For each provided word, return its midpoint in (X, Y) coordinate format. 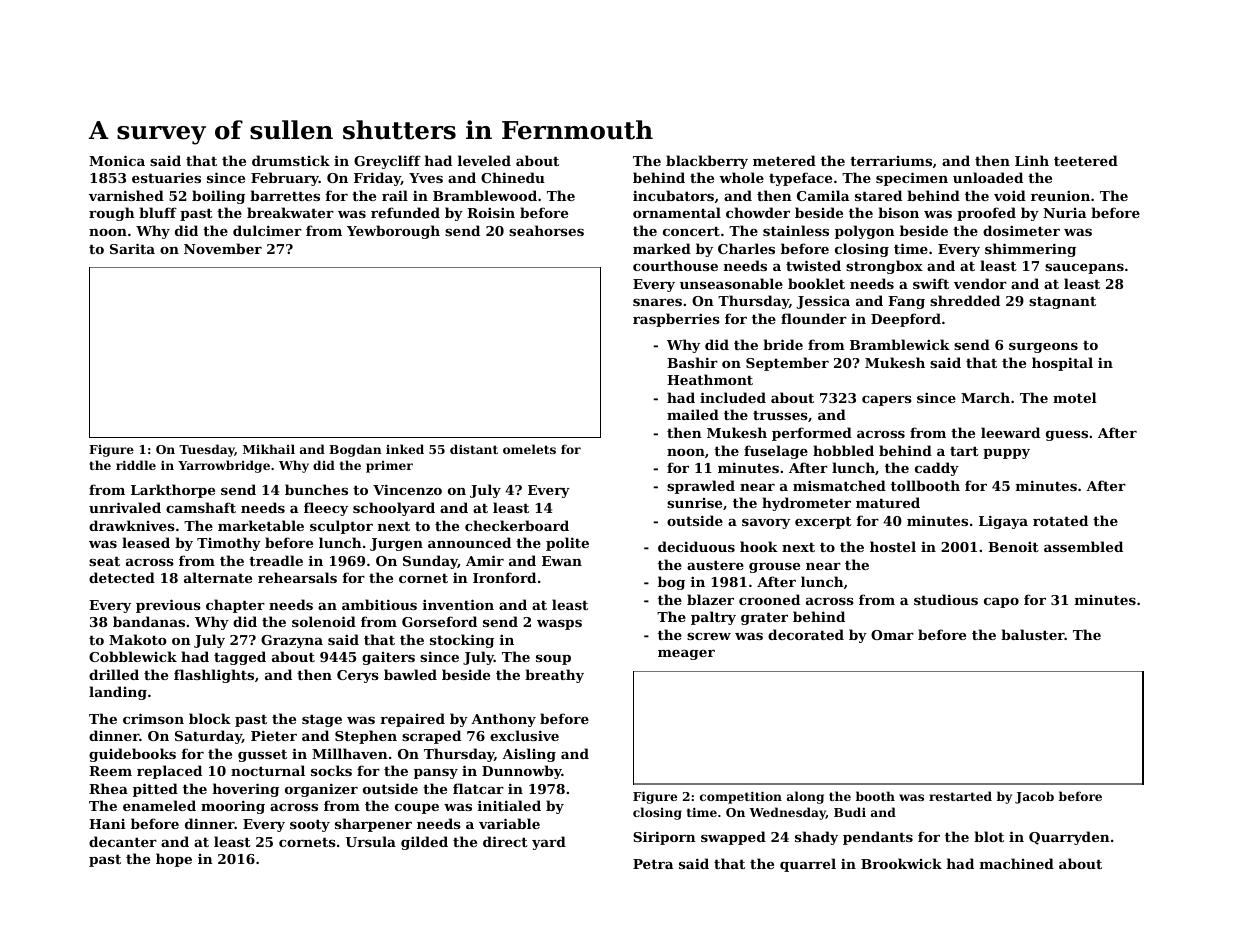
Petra (653, 864)
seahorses (546, 230)
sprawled (701, 487)
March (985, 397)
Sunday (430, 562)
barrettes (285, 195)
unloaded (988, 177)
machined (1017, 863)
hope (174, 860)
